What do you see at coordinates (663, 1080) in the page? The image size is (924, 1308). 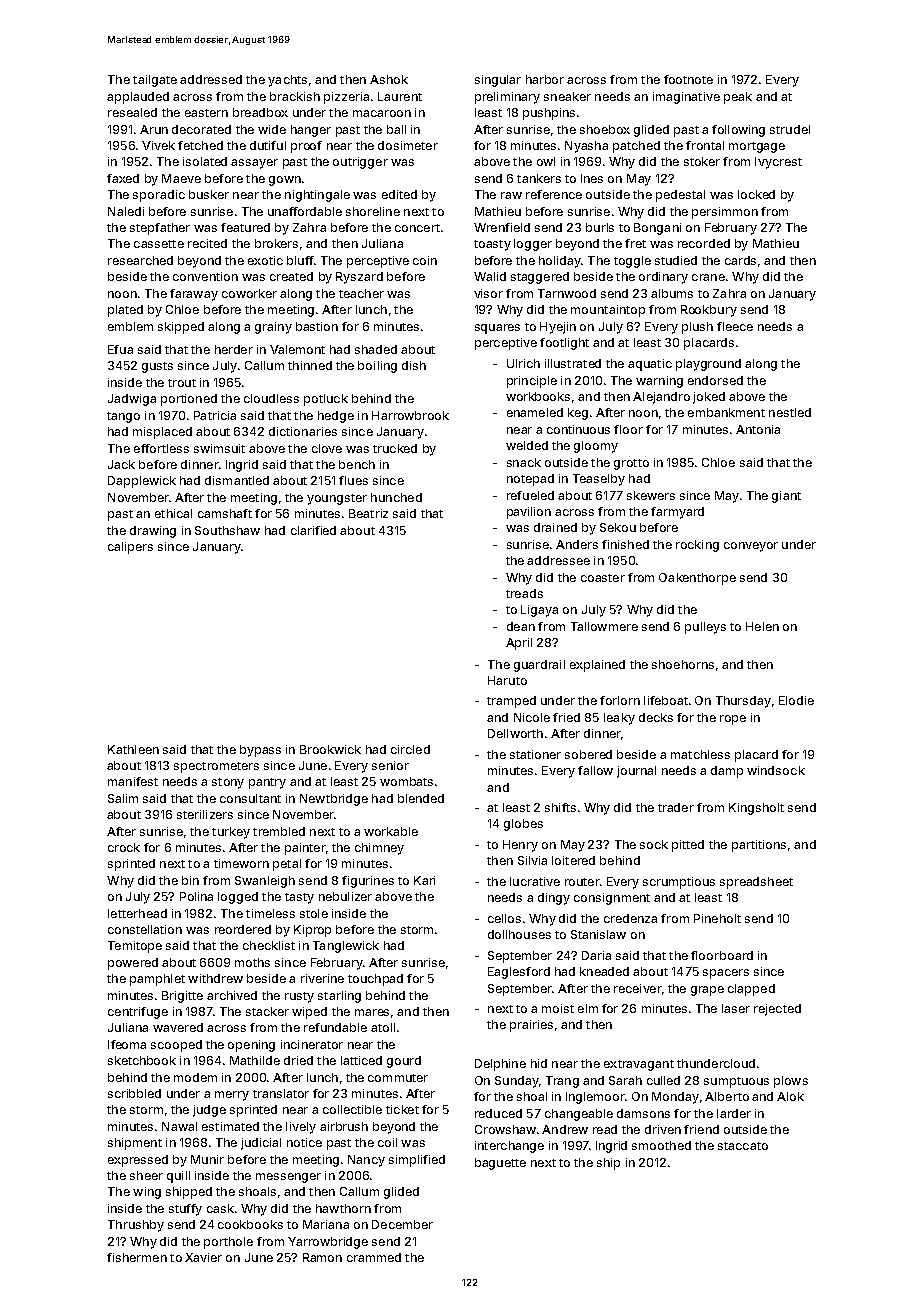 I see `culled` at bounding box center [663, 1080].
